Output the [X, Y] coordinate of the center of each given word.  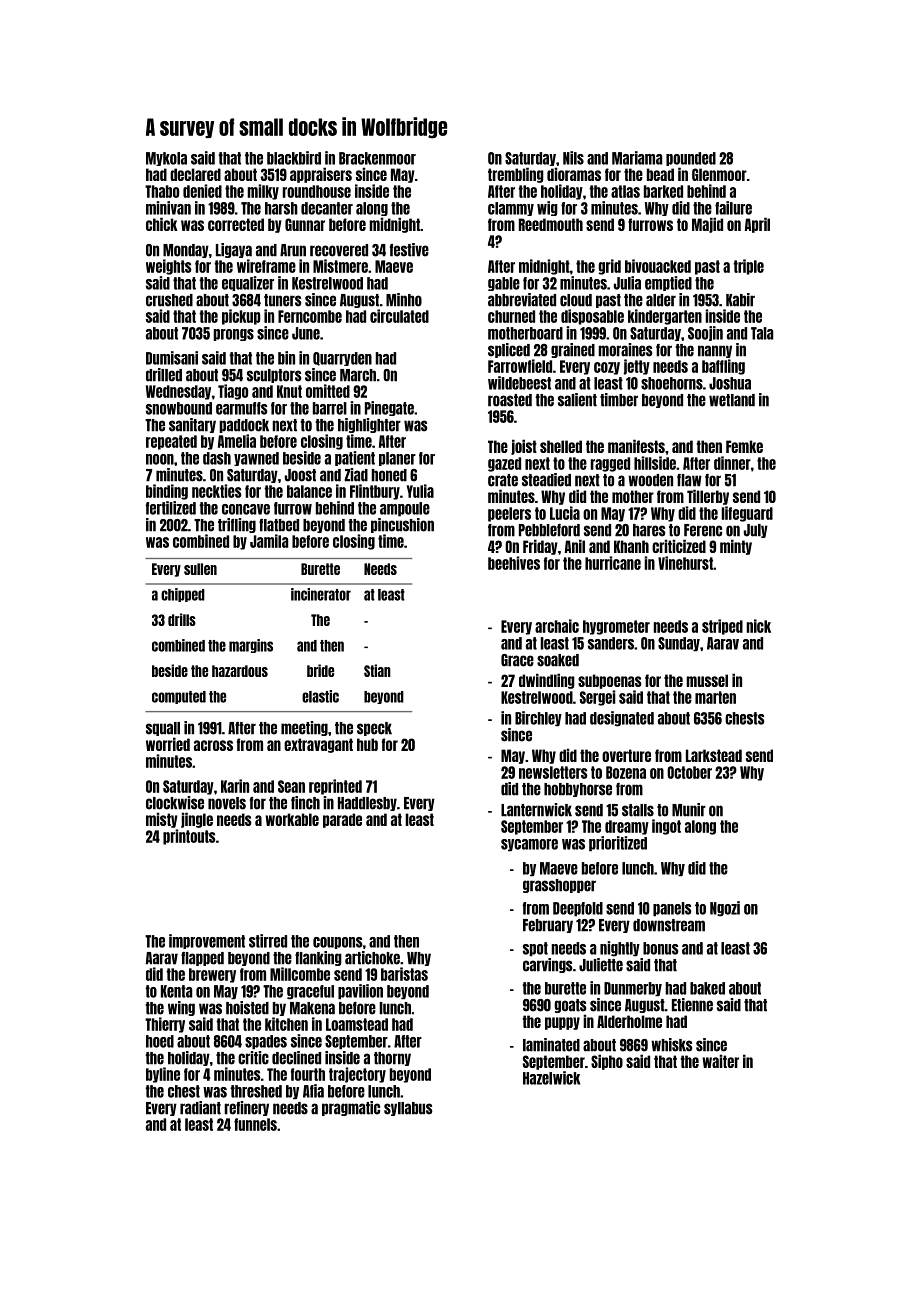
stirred [268, 941]
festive [409, 250]
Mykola [166, 159]
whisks [672, 1045]
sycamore [529, 845]
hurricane [613, 563]
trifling [237, 525]
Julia [627, 283]
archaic [557, 626]
